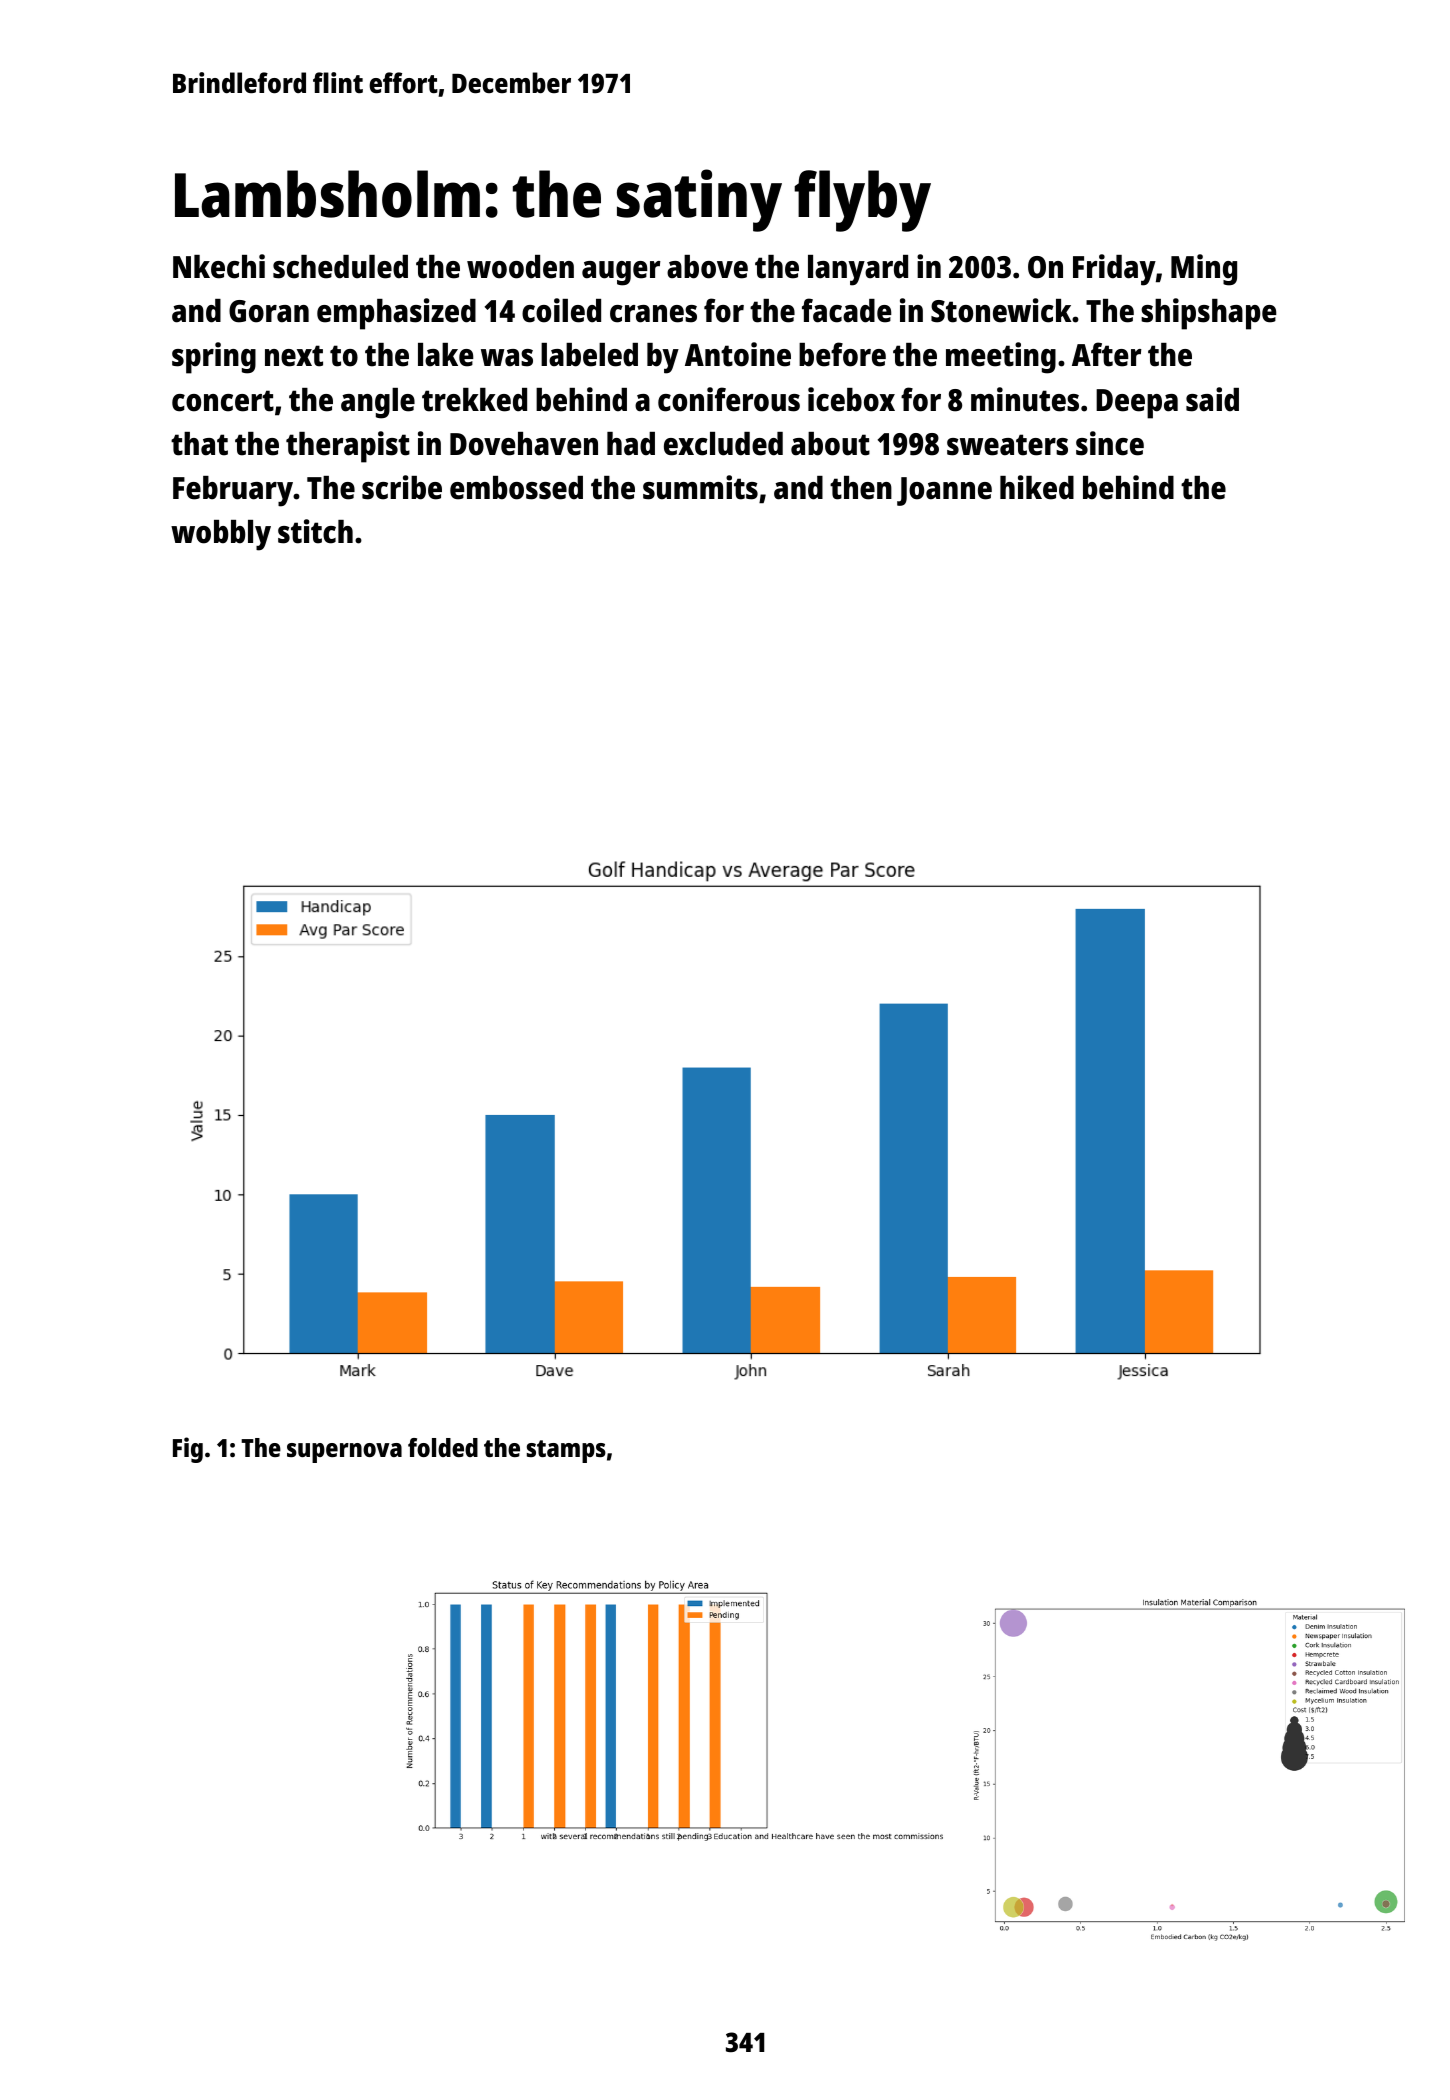 The image size is (1450, 2100). Describe the element at coordinates (700, 487) in the screenshot. I see `summits` at that location.
